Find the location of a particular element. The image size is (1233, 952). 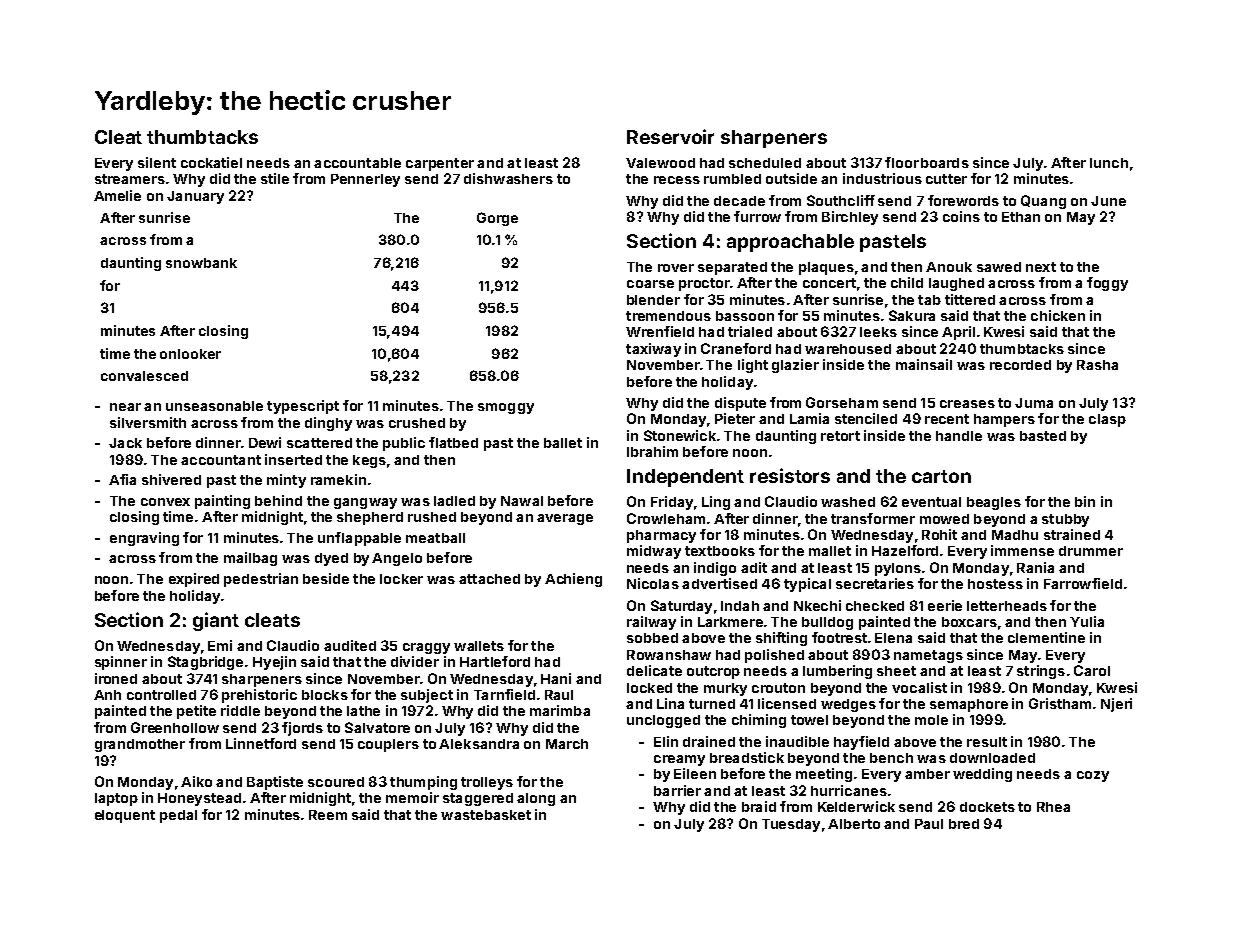

cockatiel is located at coordinates (211, 162).
